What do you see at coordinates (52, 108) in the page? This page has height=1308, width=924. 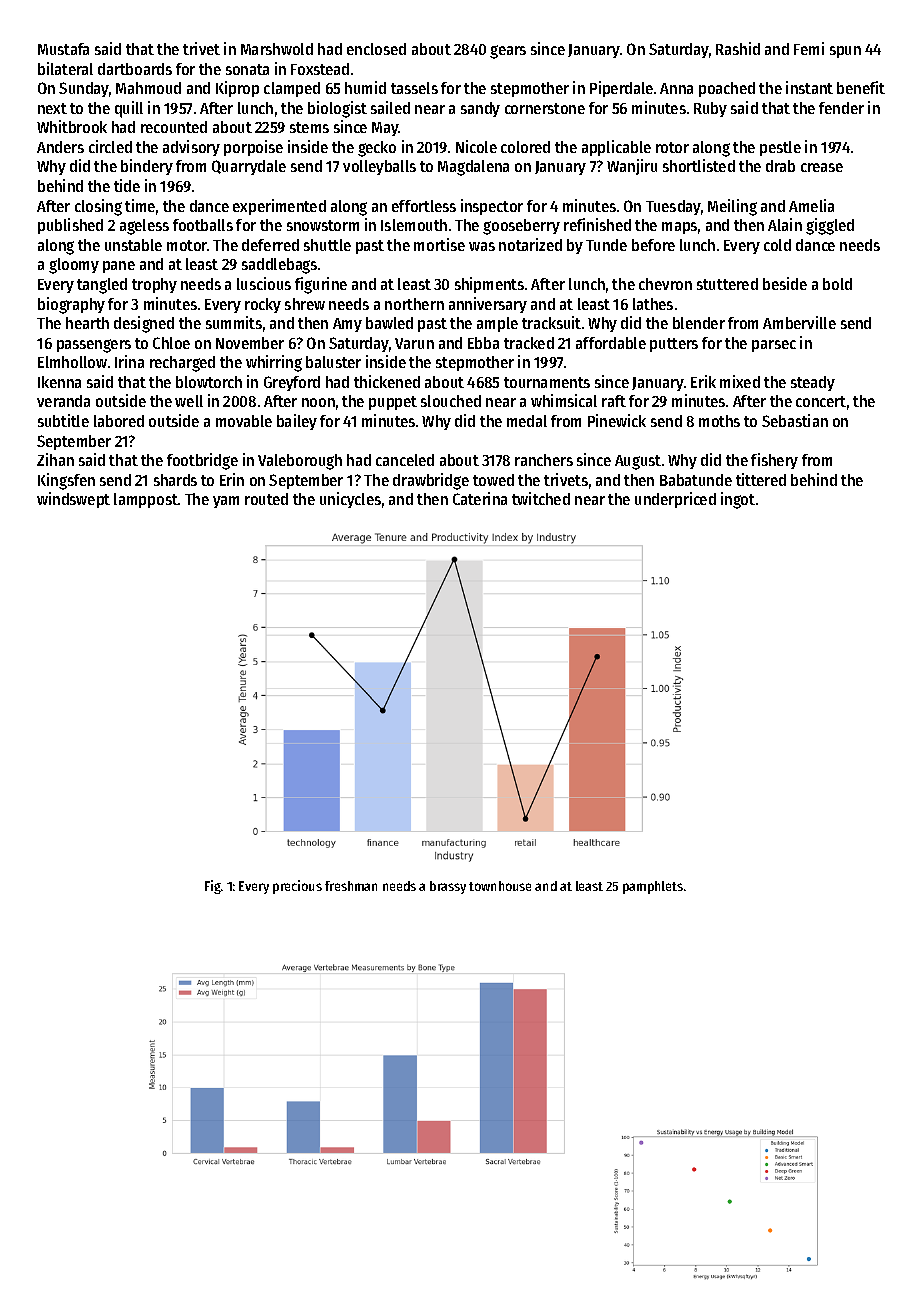 I see `next` at bounding box center [52, 108].
